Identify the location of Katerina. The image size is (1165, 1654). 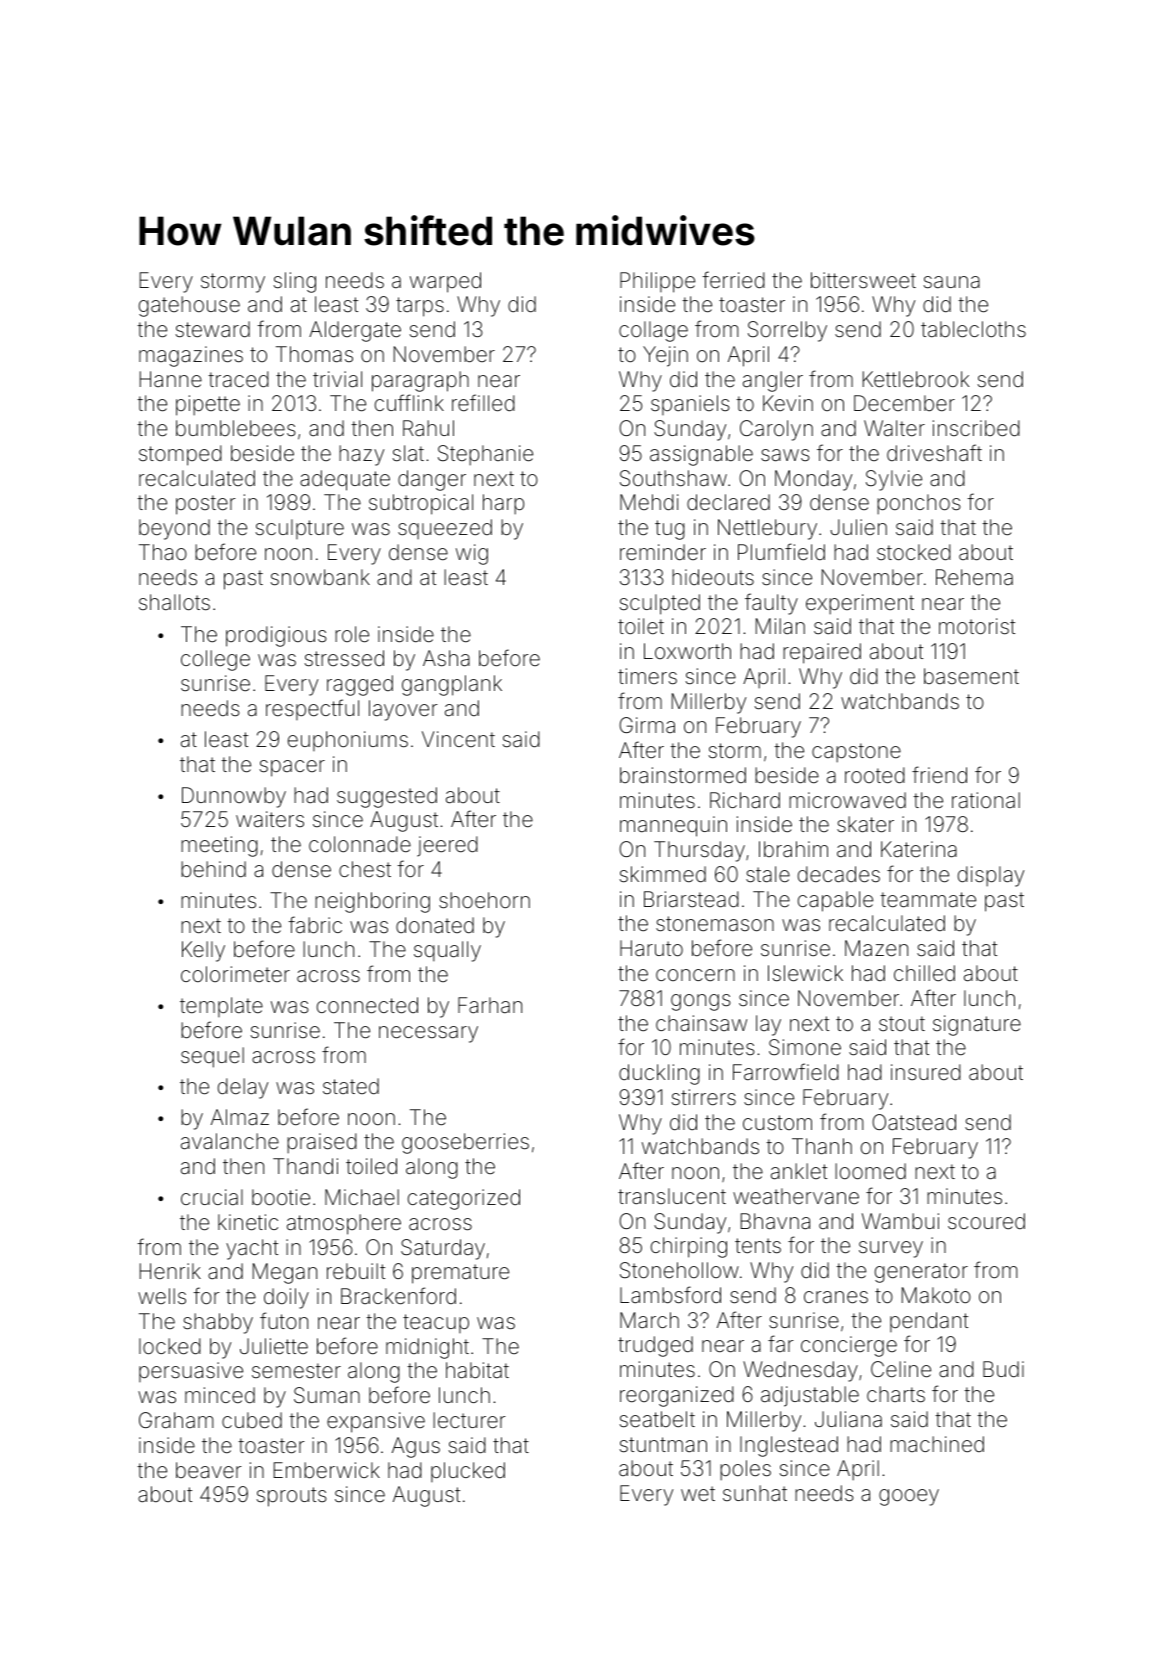
(919, 849).
